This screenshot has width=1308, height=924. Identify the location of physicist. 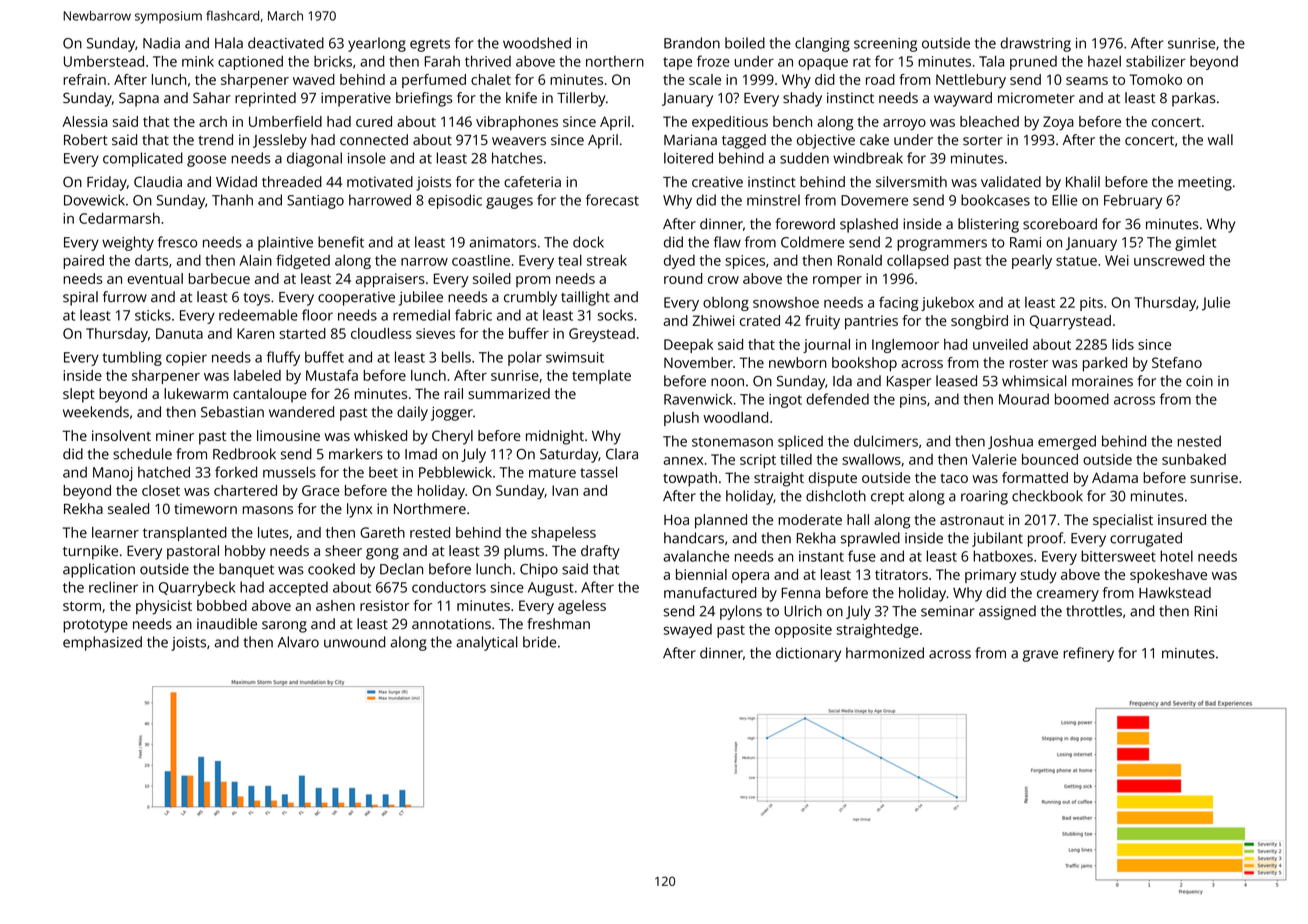
(164, 607).
